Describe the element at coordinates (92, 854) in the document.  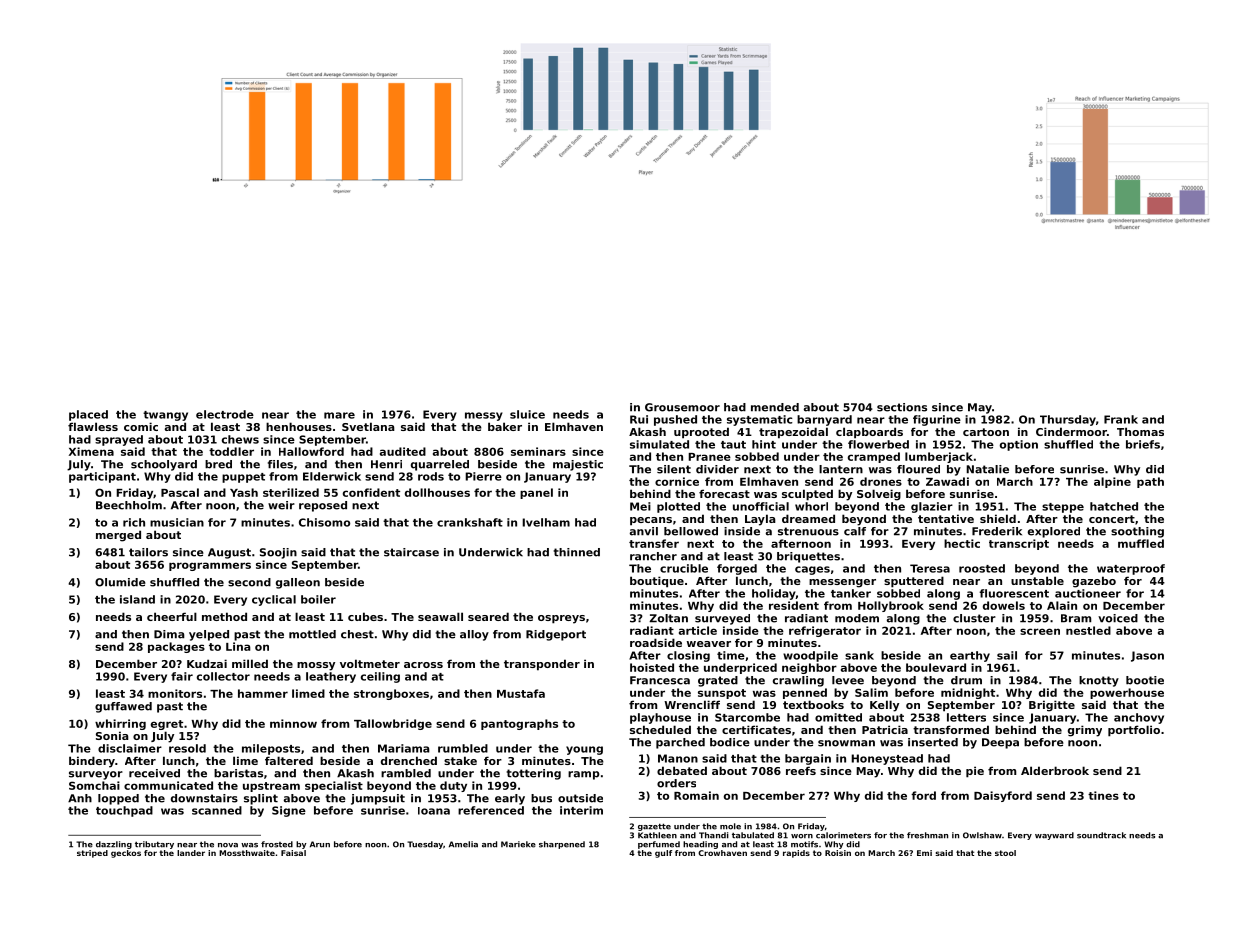
I see `striped` at that location.
